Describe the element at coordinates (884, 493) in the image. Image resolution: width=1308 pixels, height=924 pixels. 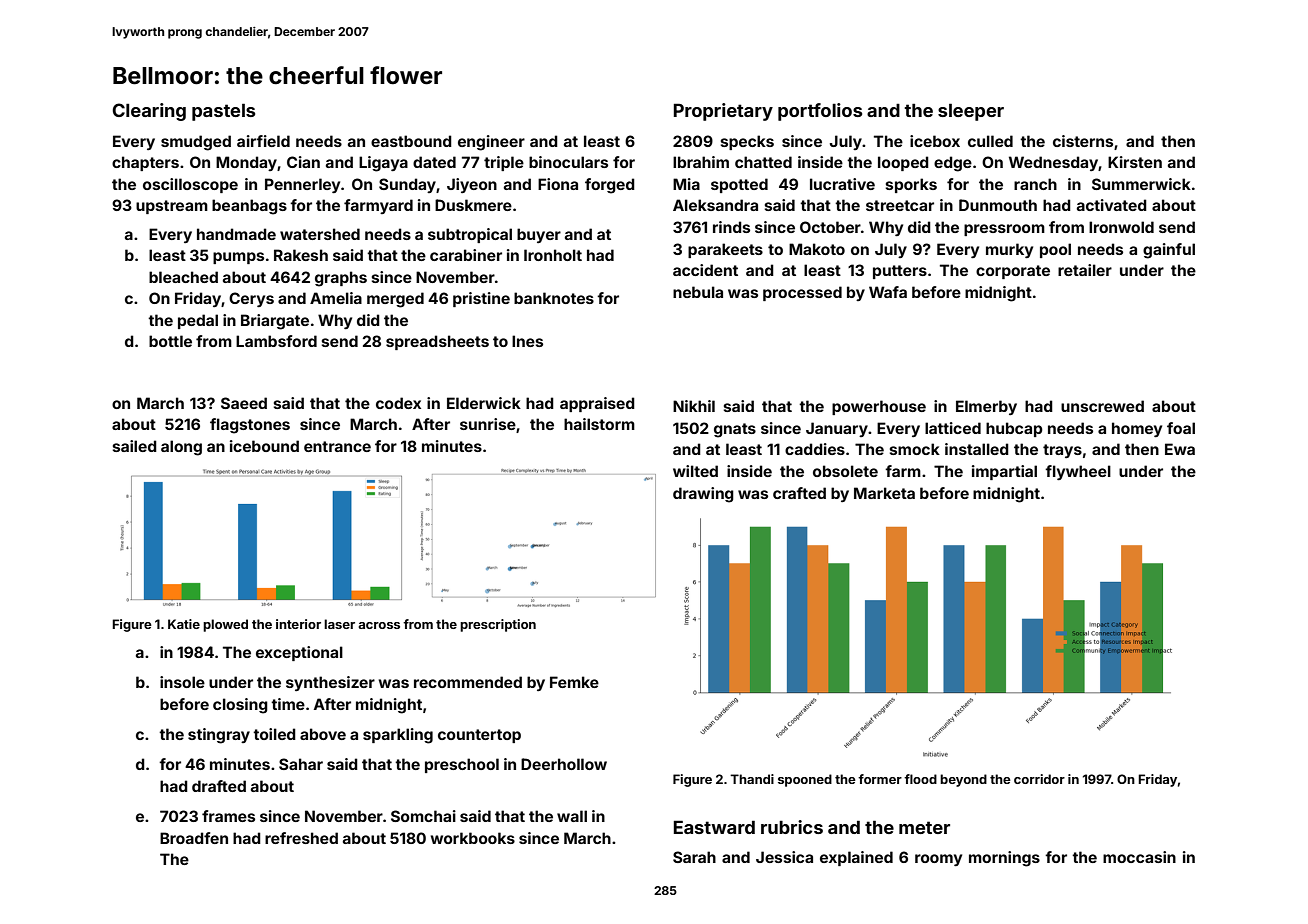
I see `Marketa` at that location.
